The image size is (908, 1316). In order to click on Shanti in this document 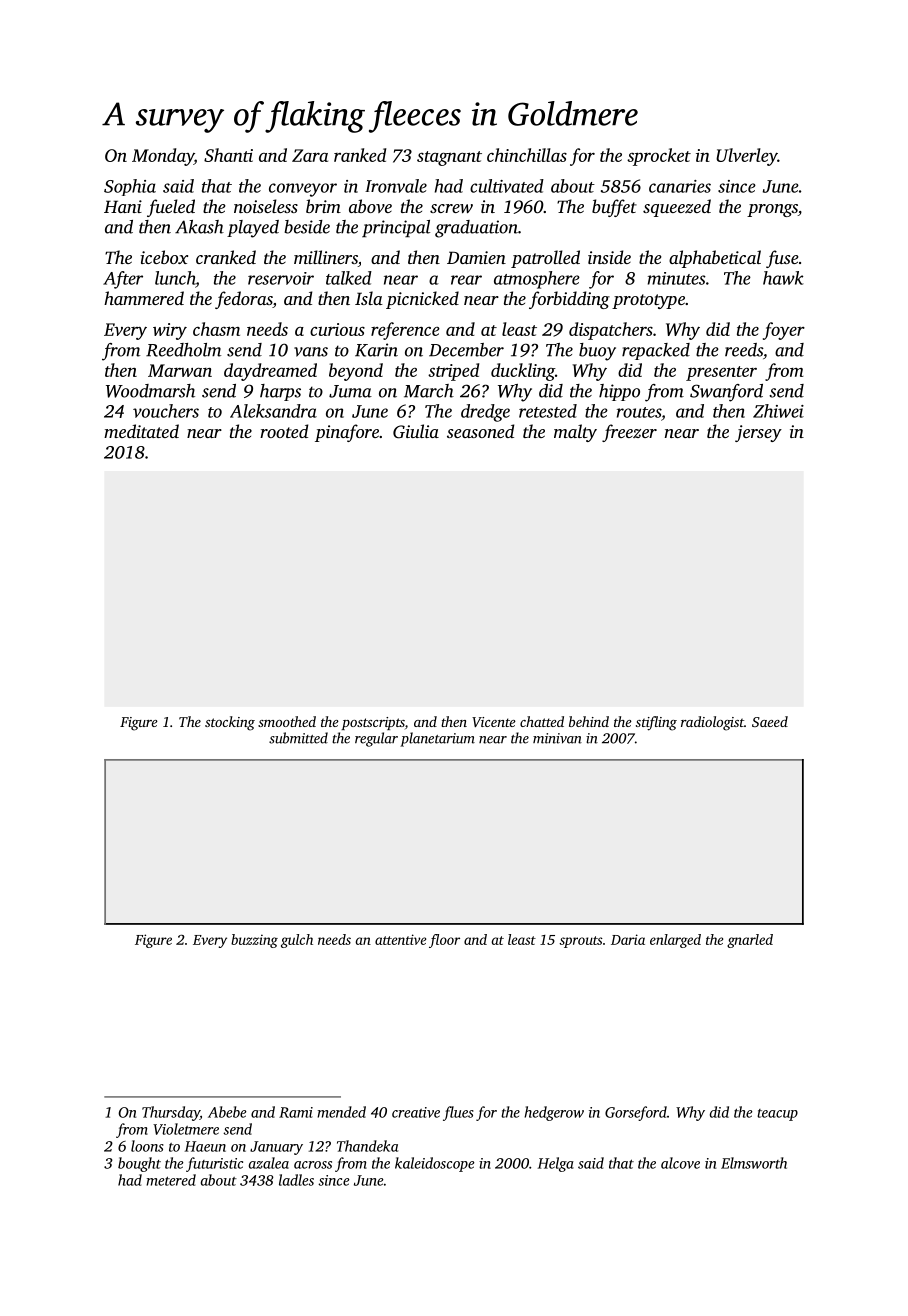, I will do `click(228, 155)`.
